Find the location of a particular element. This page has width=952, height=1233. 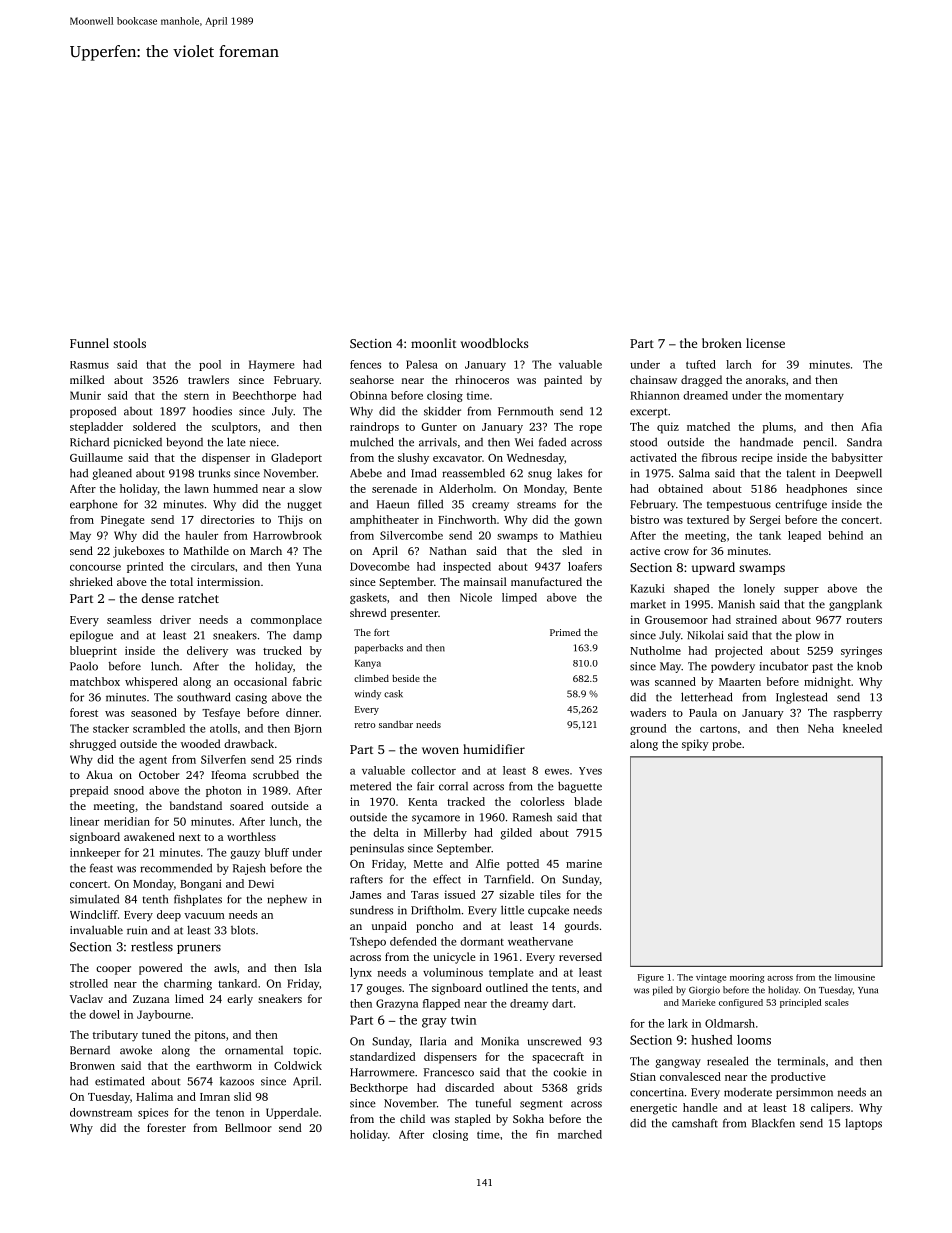

Sokha is located at coordinates (528, 1118).
